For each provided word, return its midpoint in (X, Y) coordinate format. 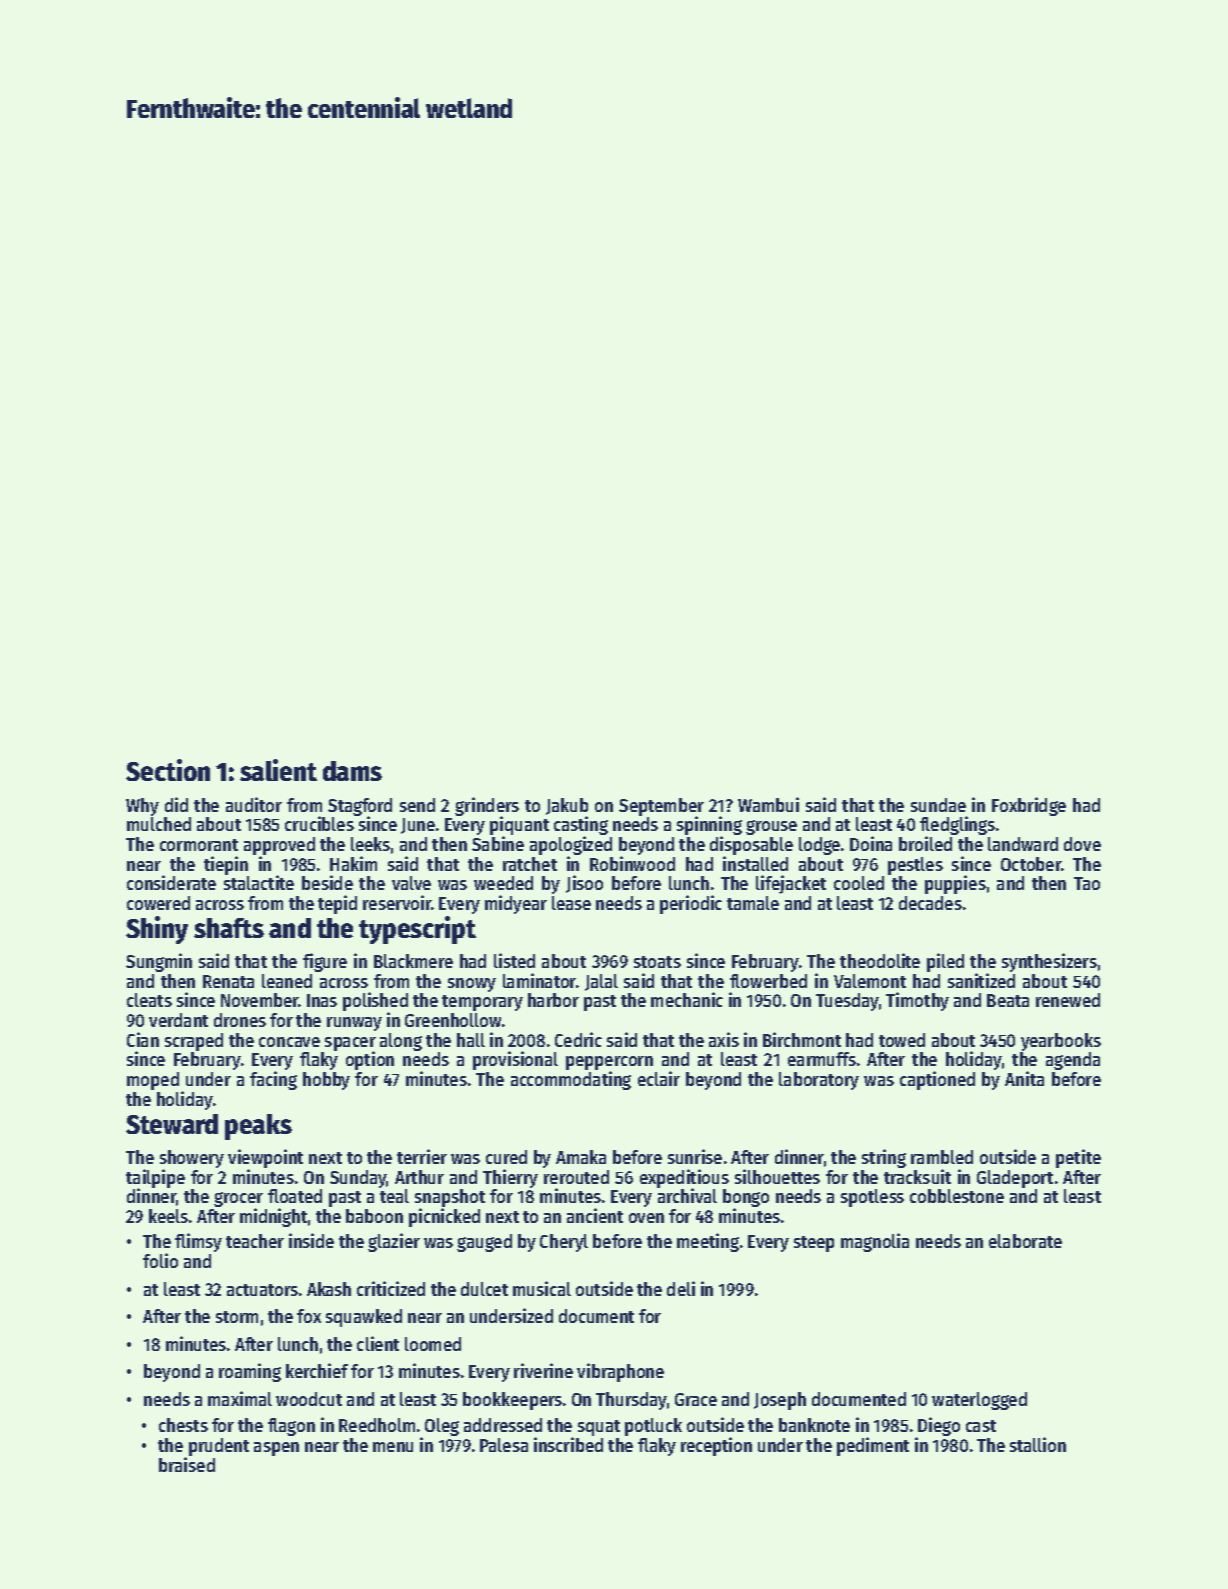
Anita (1024, 1078)
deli (681, 1288)
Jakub (567, 806)
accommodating (571, 1080)
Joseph (780, 1401)
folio (160, 1260)
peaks (258, 1127)
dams (352, 771)
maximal (240, 1398)
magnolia (875, 1242)
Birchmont (802, 1039)
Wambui (768, 804)
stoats (657, 962)
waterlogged (979, 1401)
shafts (229, 928)
